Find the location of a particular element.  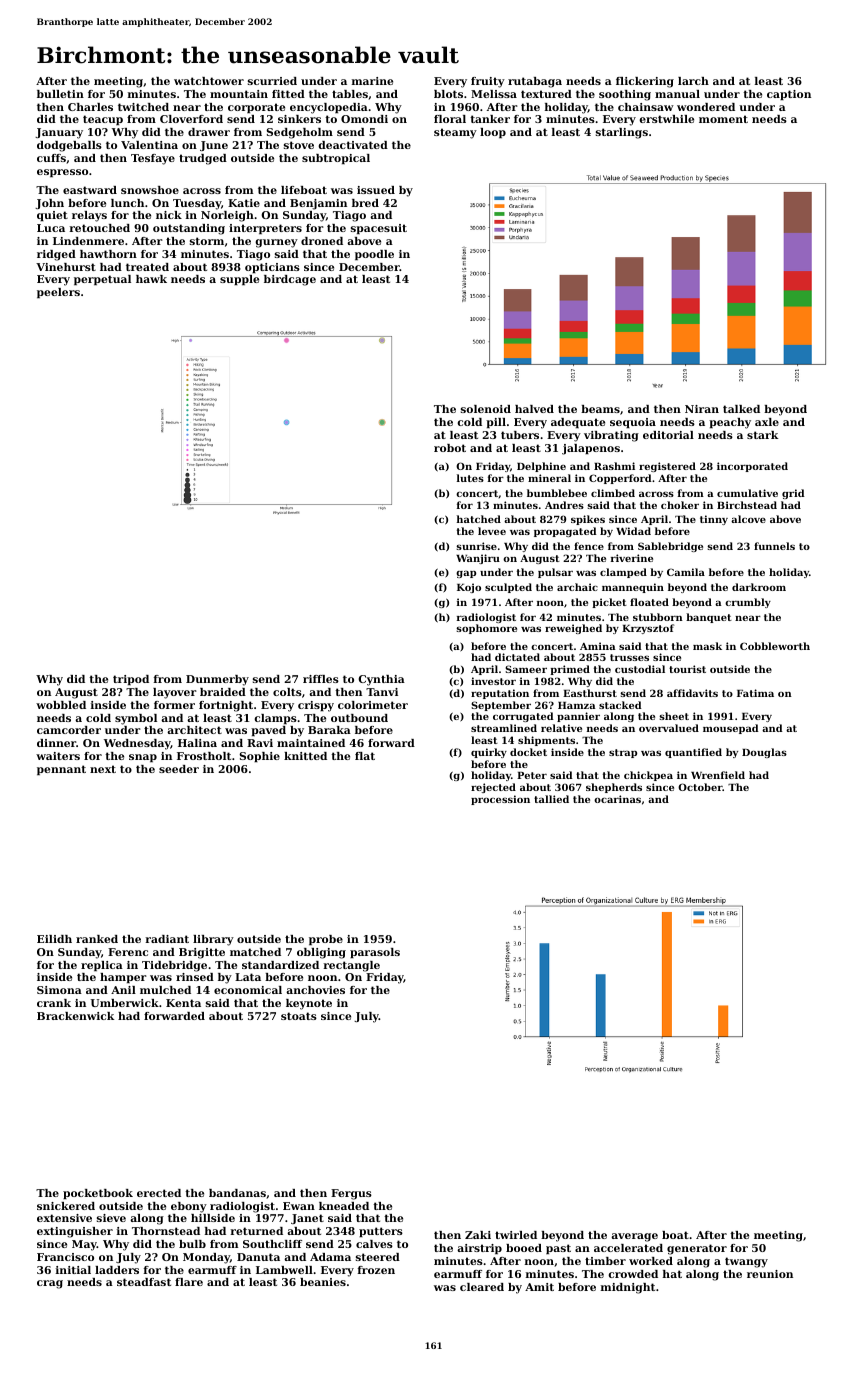

Wanjiru is located at coordinates (478, 559).
